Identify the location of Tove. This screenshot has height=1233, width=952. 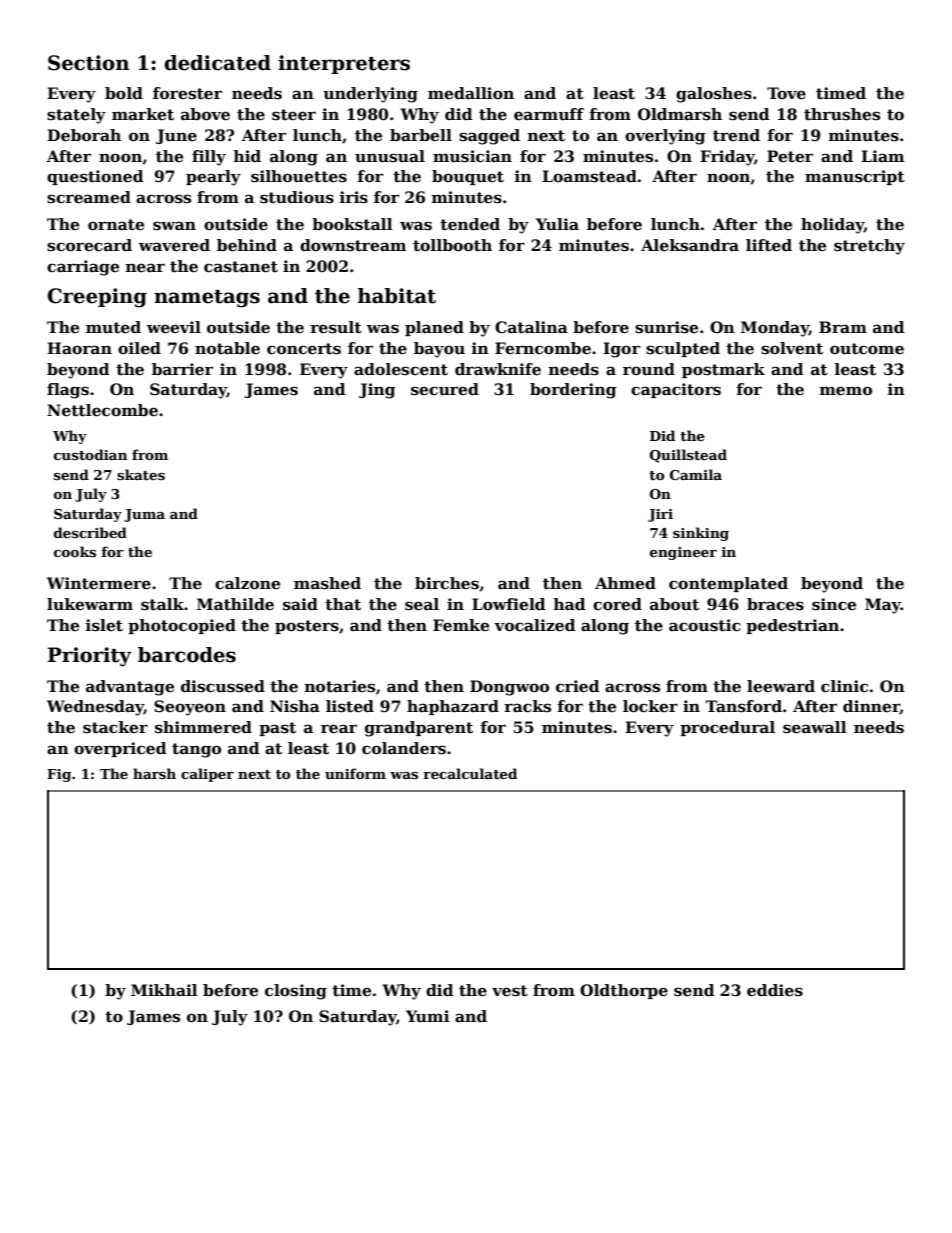
(786, 93).
